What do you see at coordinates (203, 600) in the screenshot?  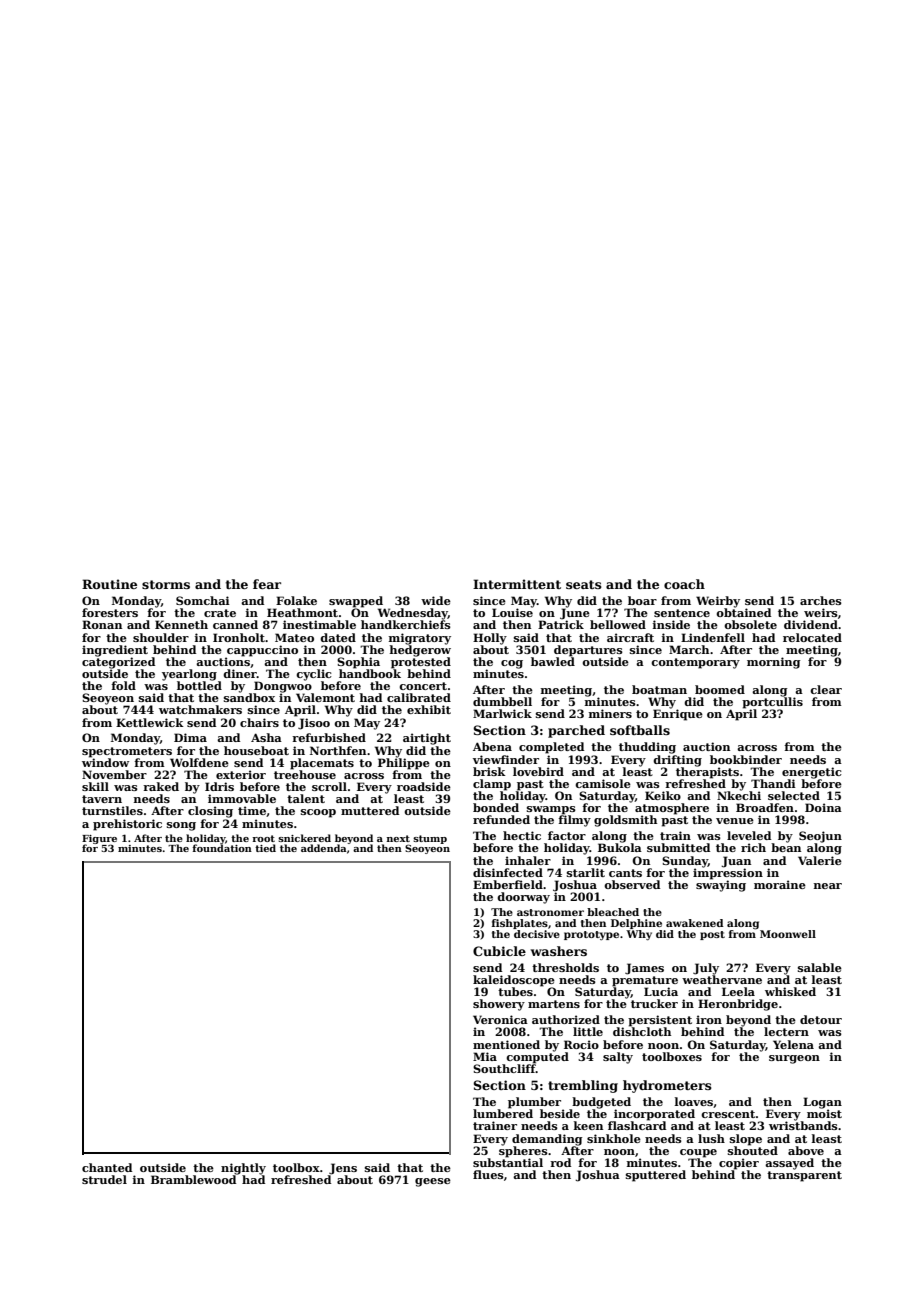 I see `Somchai` at bounding box center [203, 600].
